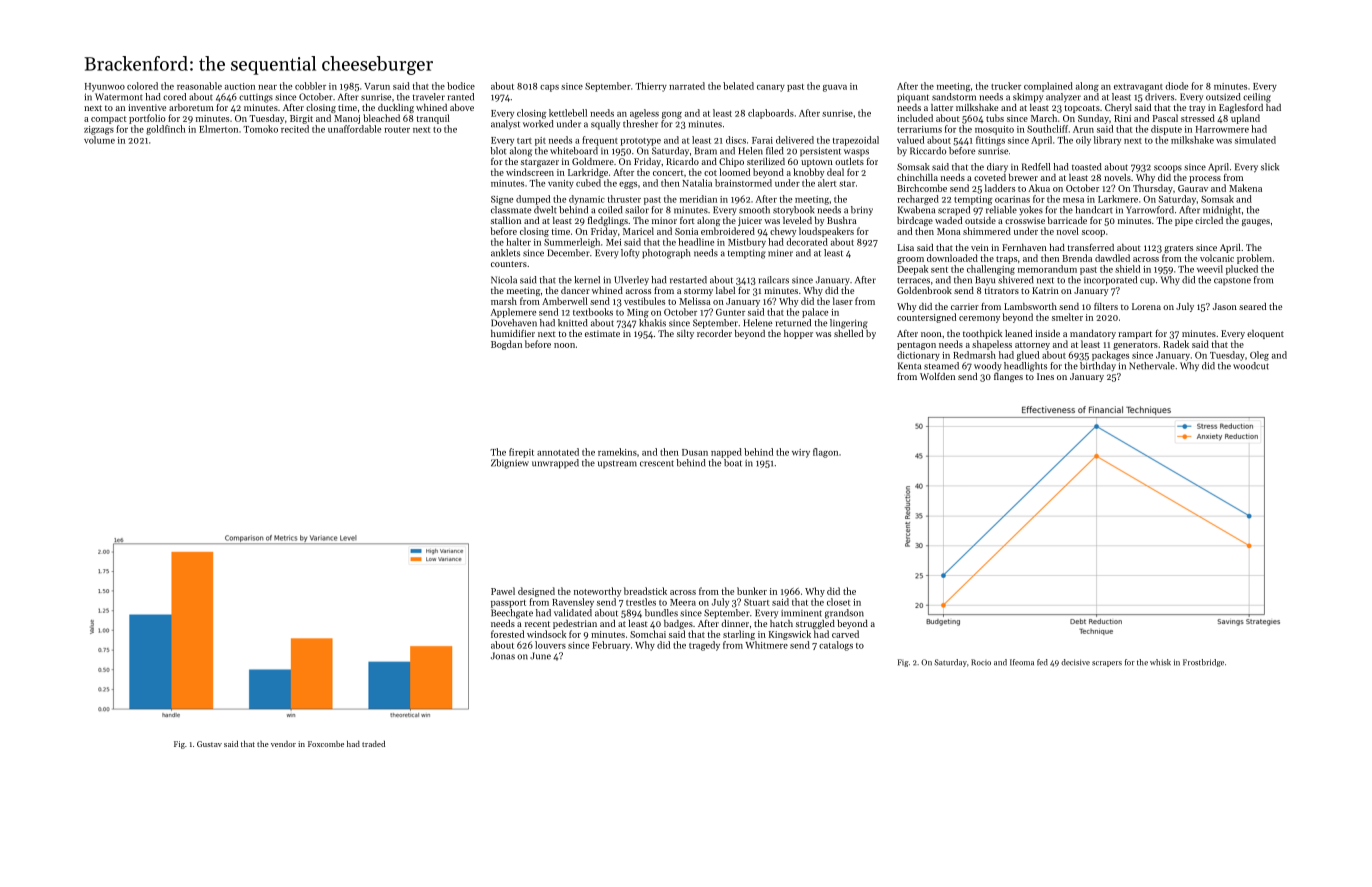 The image size is (1372, 887). I want to click on guava, so click(835, 88).
